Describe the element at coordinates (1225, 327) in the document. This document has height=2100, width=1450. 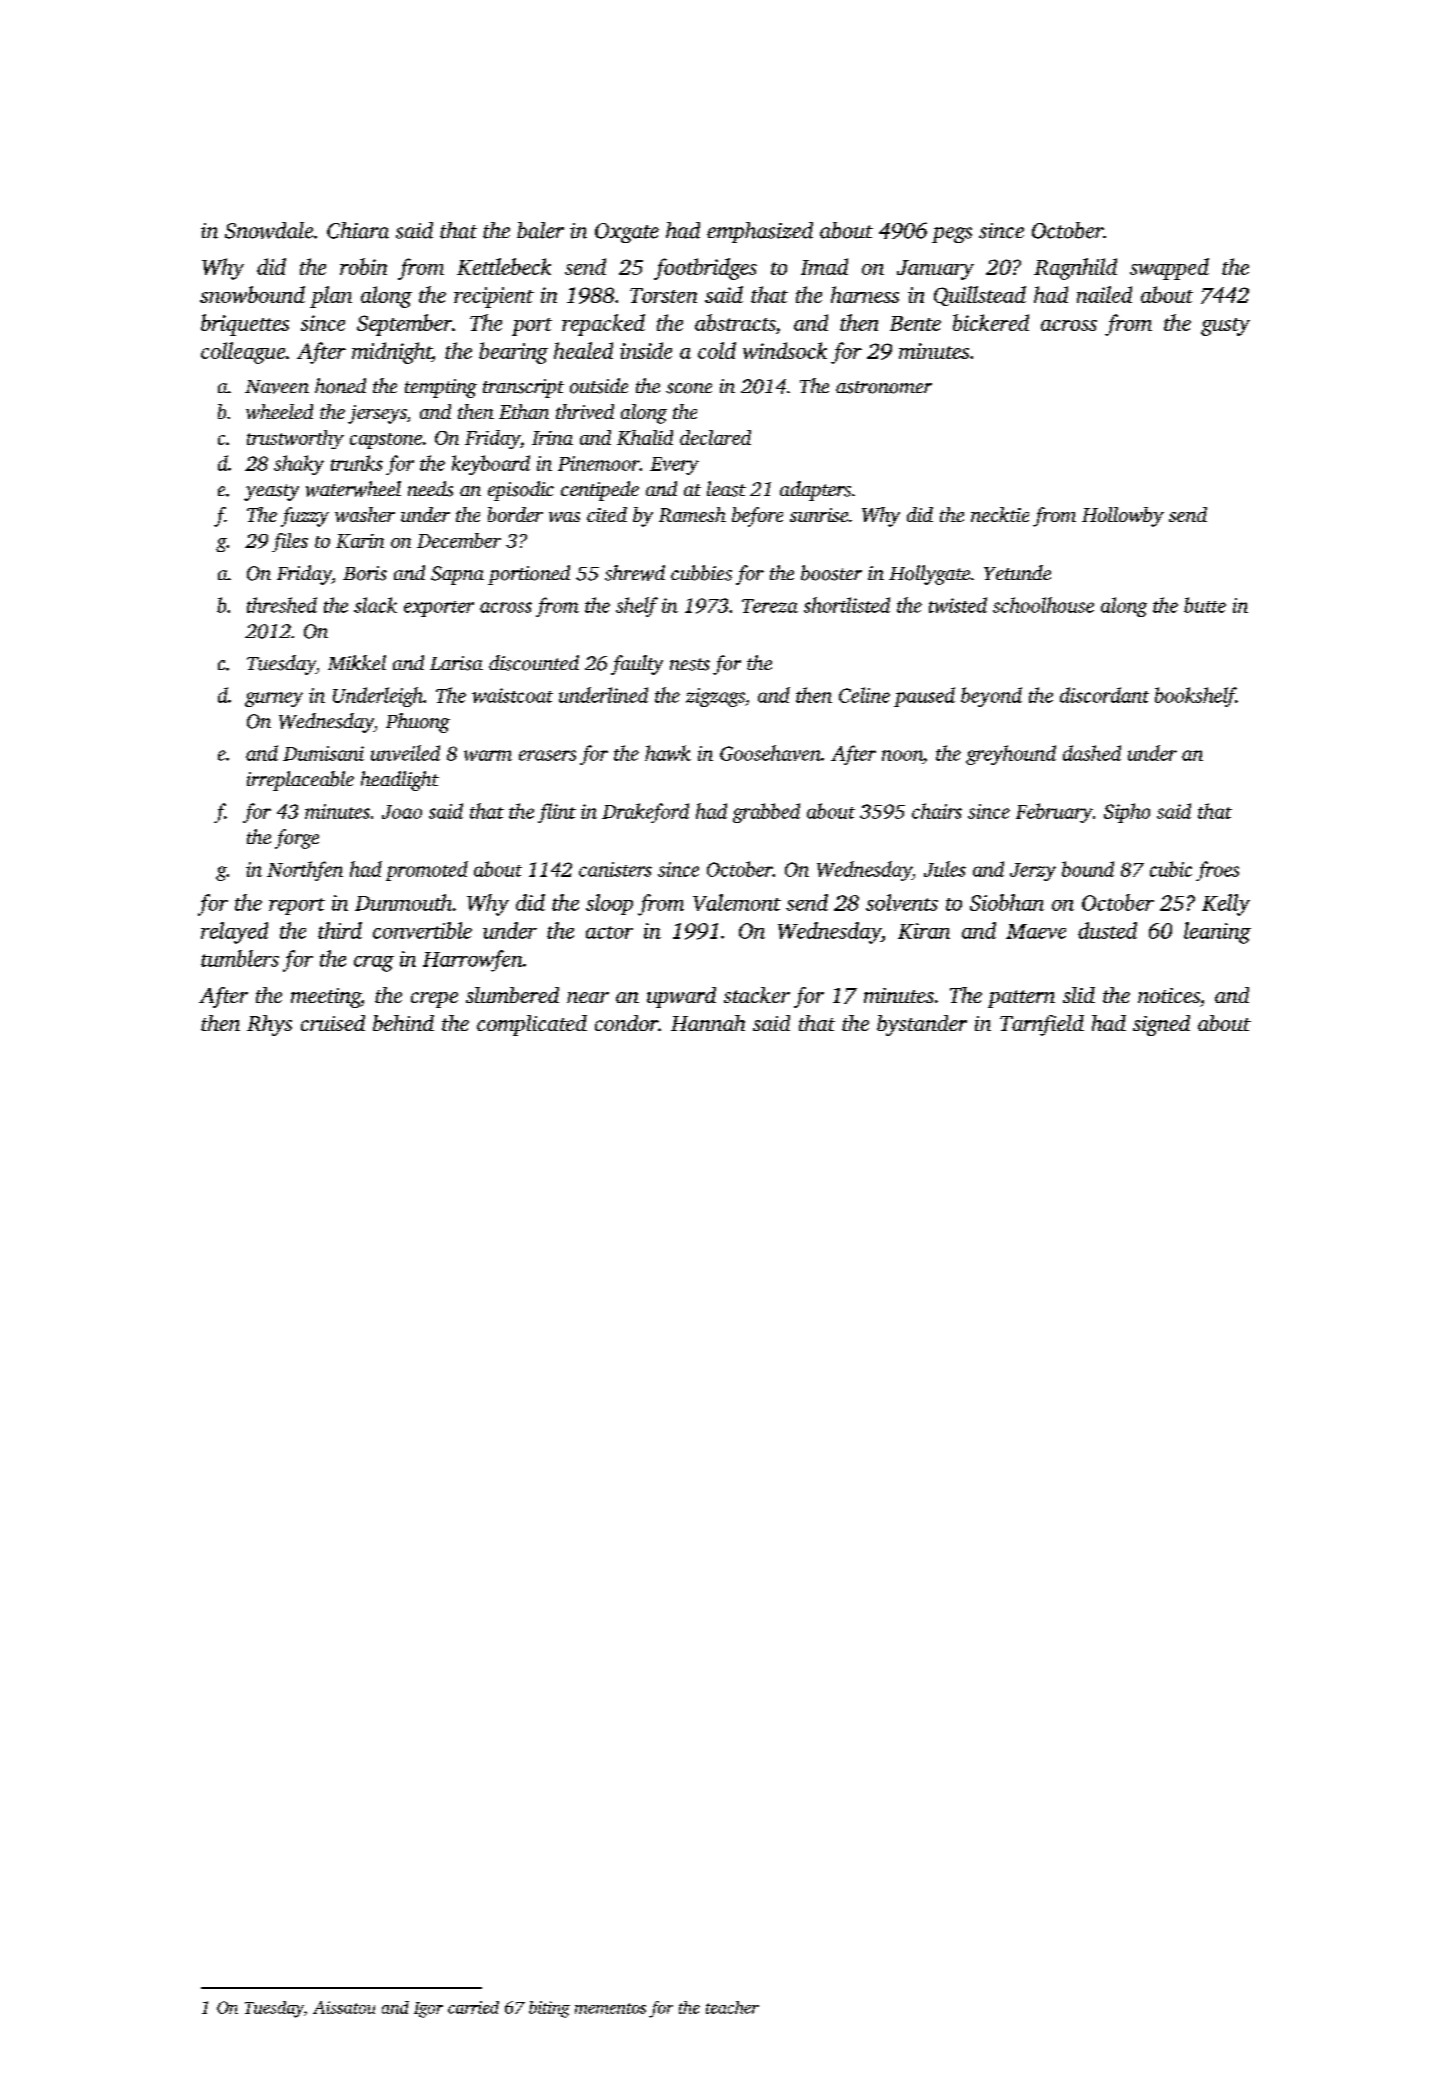
I see `gusty` at that location.
